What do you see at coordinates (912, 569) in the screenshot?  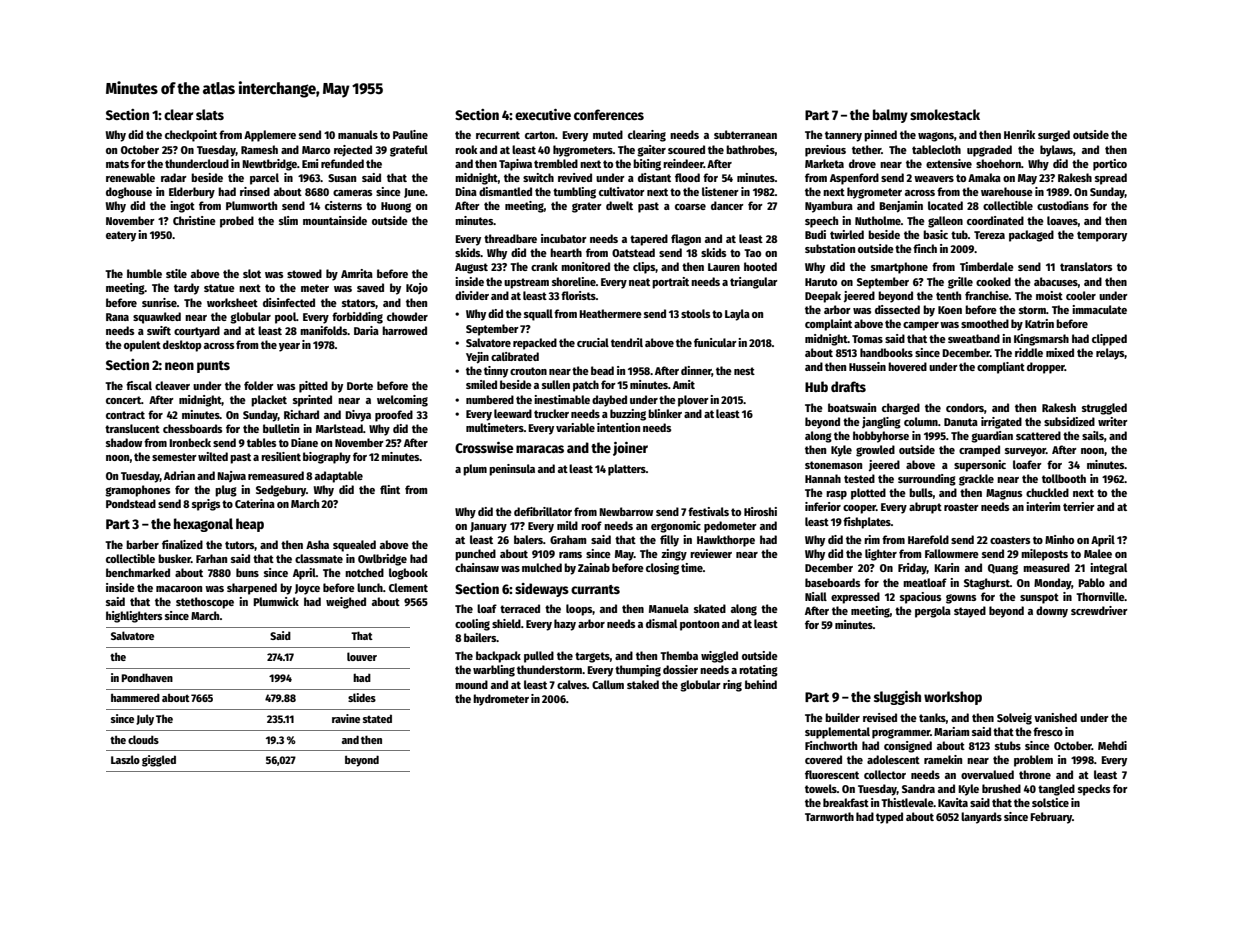 I see `Friday` at bounding box center [912, 569].
